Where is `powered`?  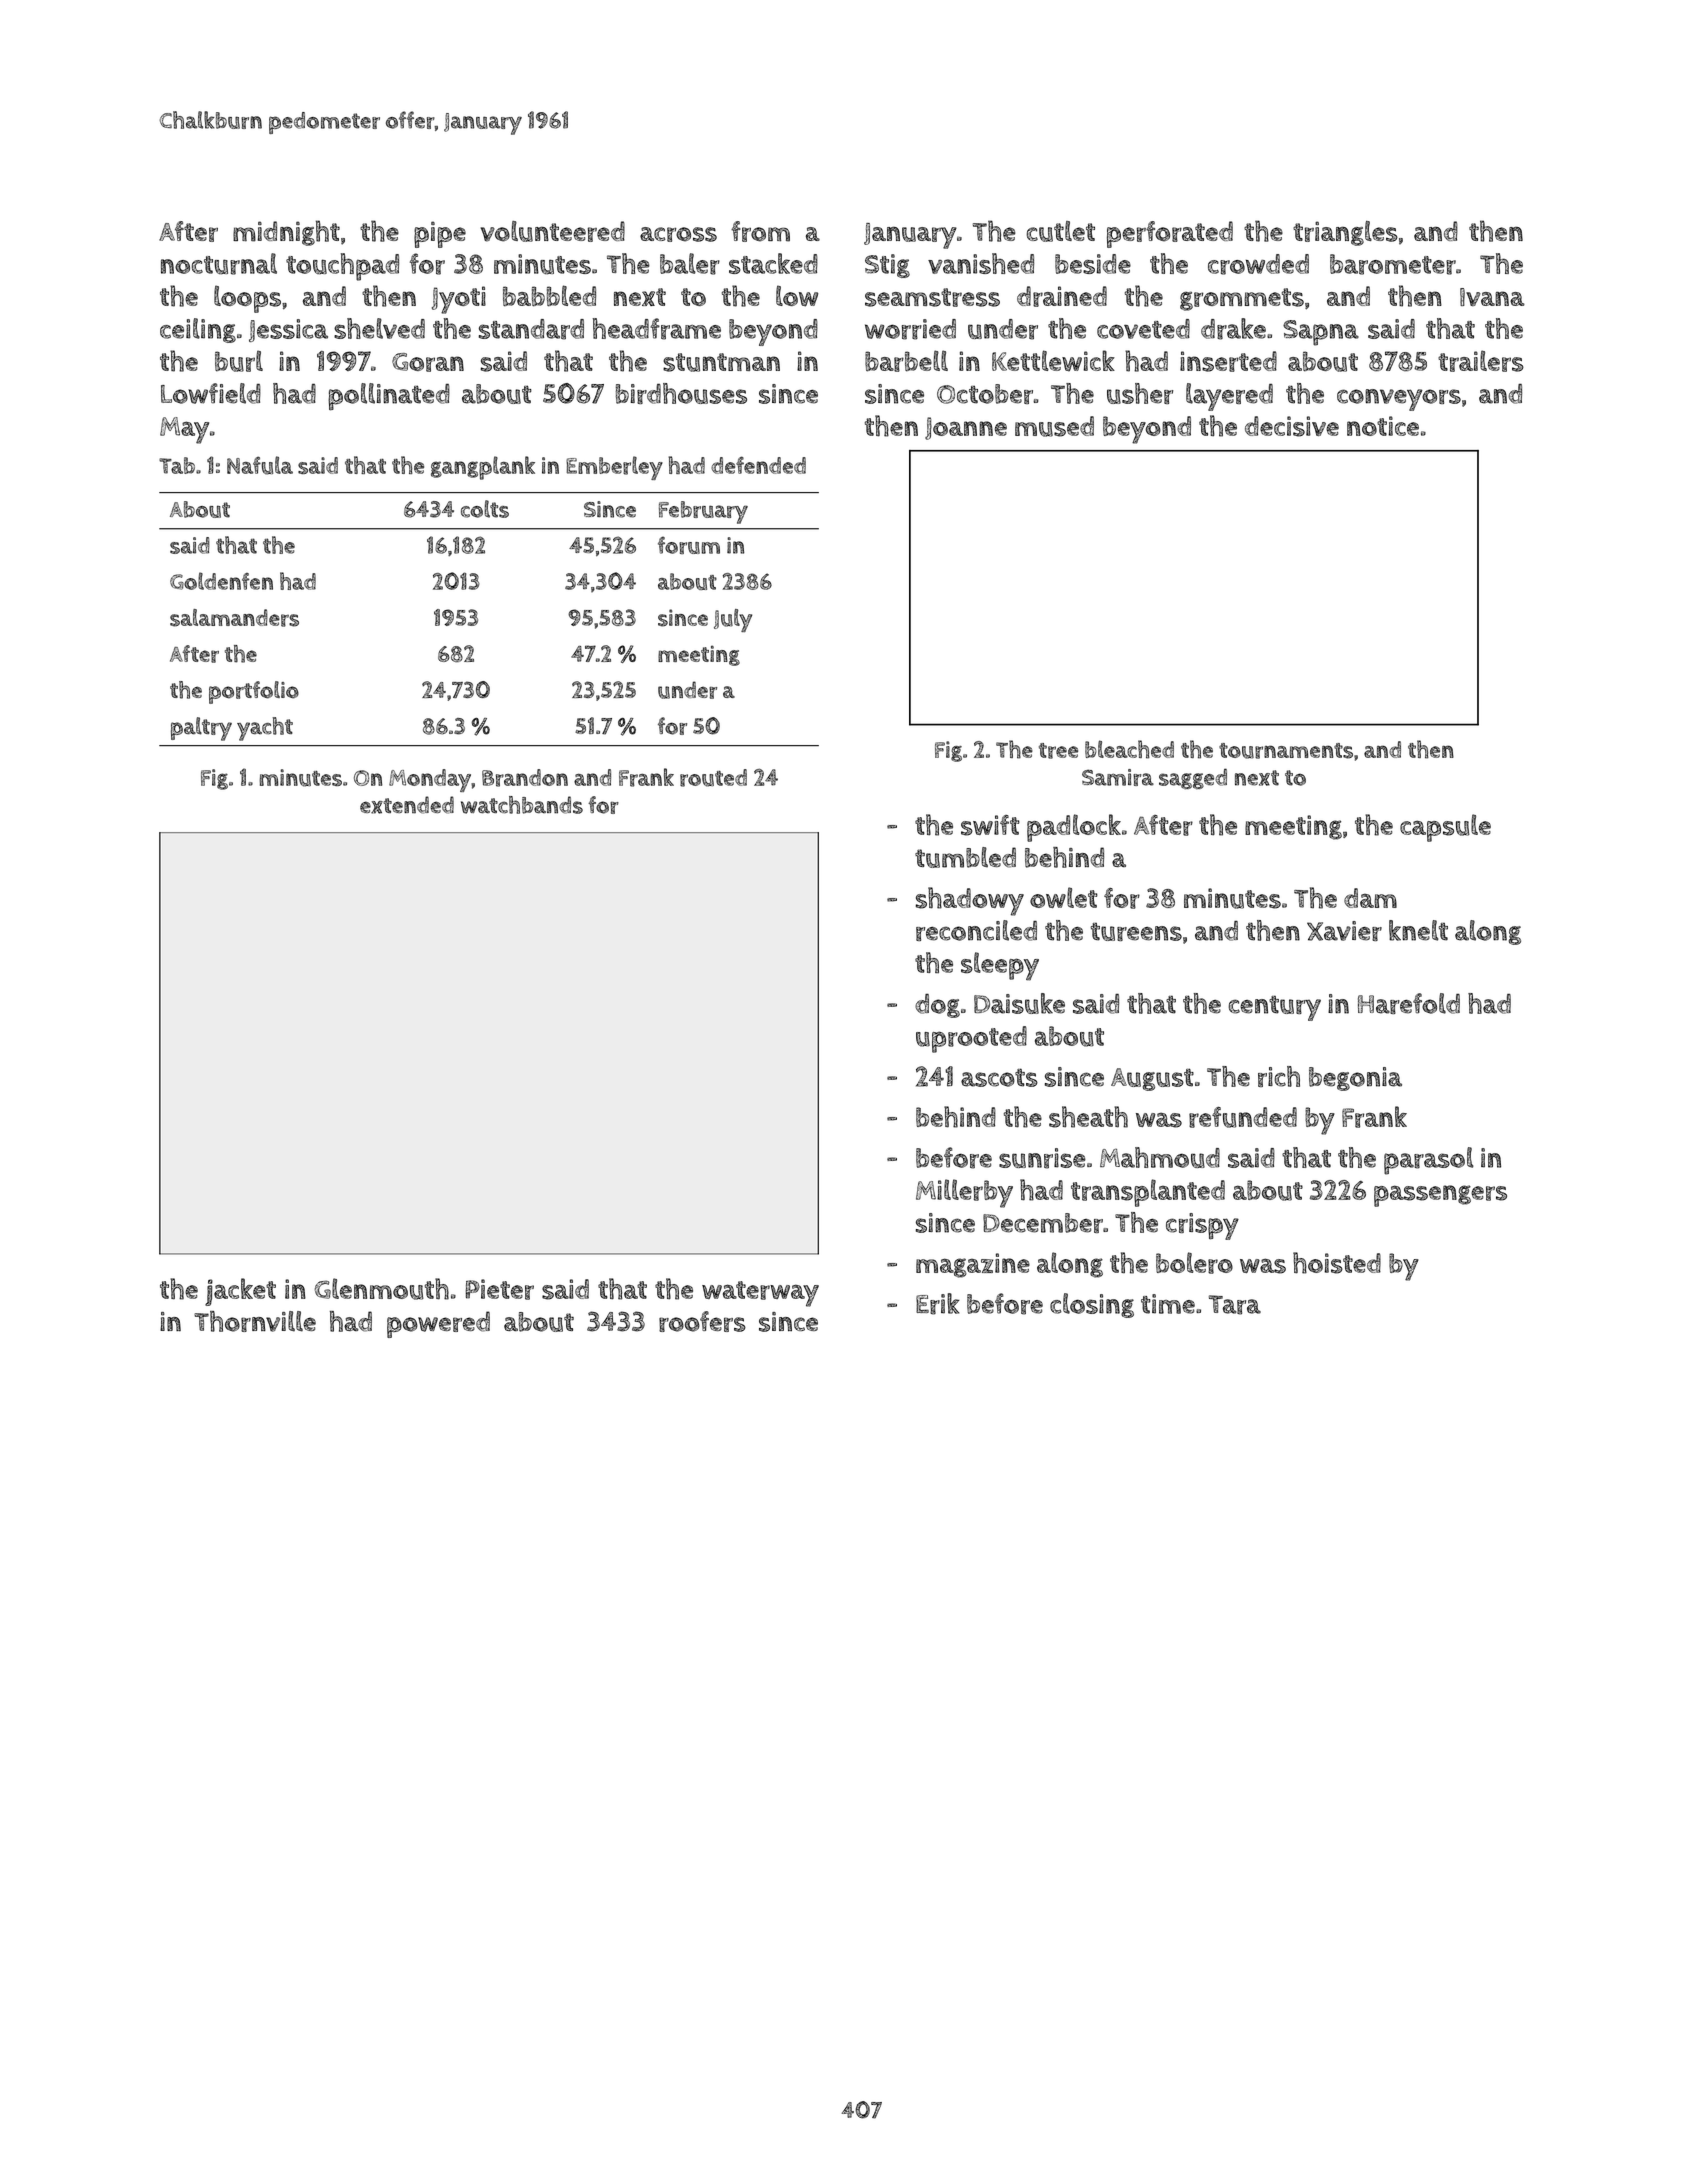 powered is located at coordinates (438, 1324).
